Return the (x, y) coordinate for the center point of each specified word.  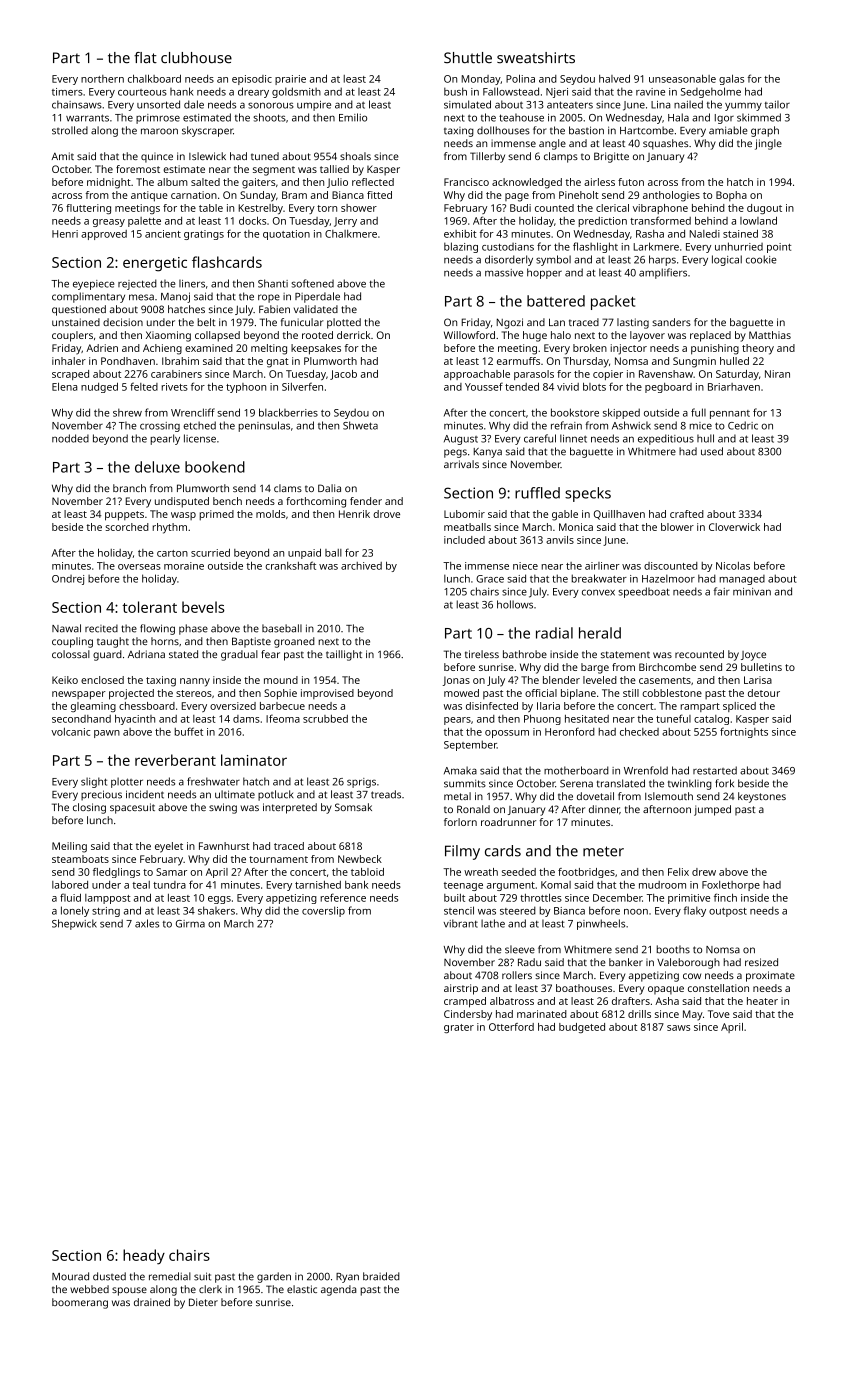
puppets (124, 516)
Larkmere (656, 246)
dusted (109, 1276)
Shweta (360, 425)
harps (662, 260)
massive (504, 273)
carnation (194, 195)
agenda (338, 1290)
